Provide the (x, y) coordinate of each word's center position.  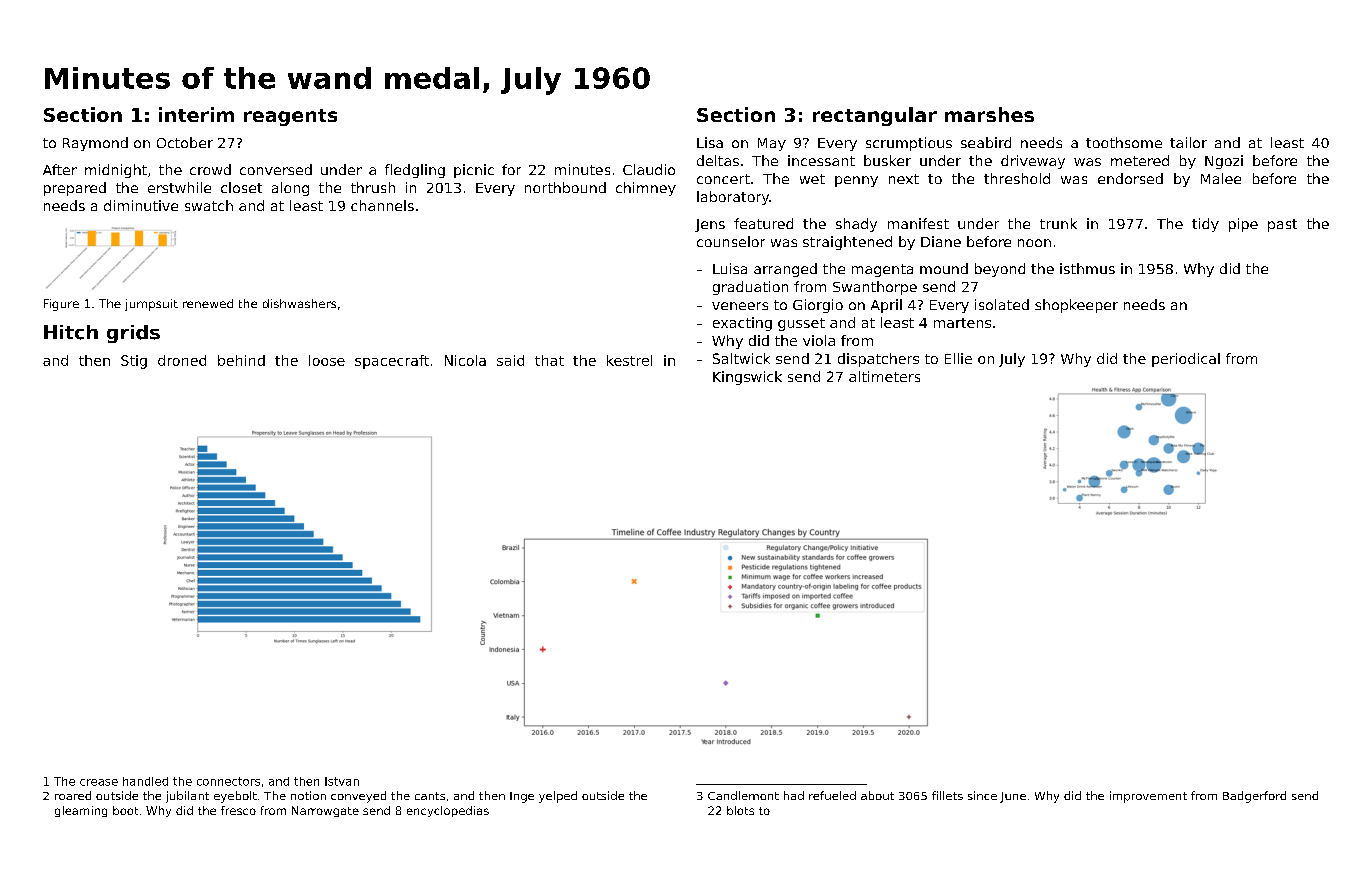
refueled (832, 795)
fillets (947, 795)
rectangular (875, 116)
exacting (742, 324)
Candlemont (743, 795)
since (982, 795)
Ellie (958, 358)
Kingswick (747, 378)
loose (327, 360)
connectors (228, 781)
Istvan (342, 781)
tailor (1188, 142)
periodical (1186, 360)
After (60, 169)
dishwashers (299, 303)
